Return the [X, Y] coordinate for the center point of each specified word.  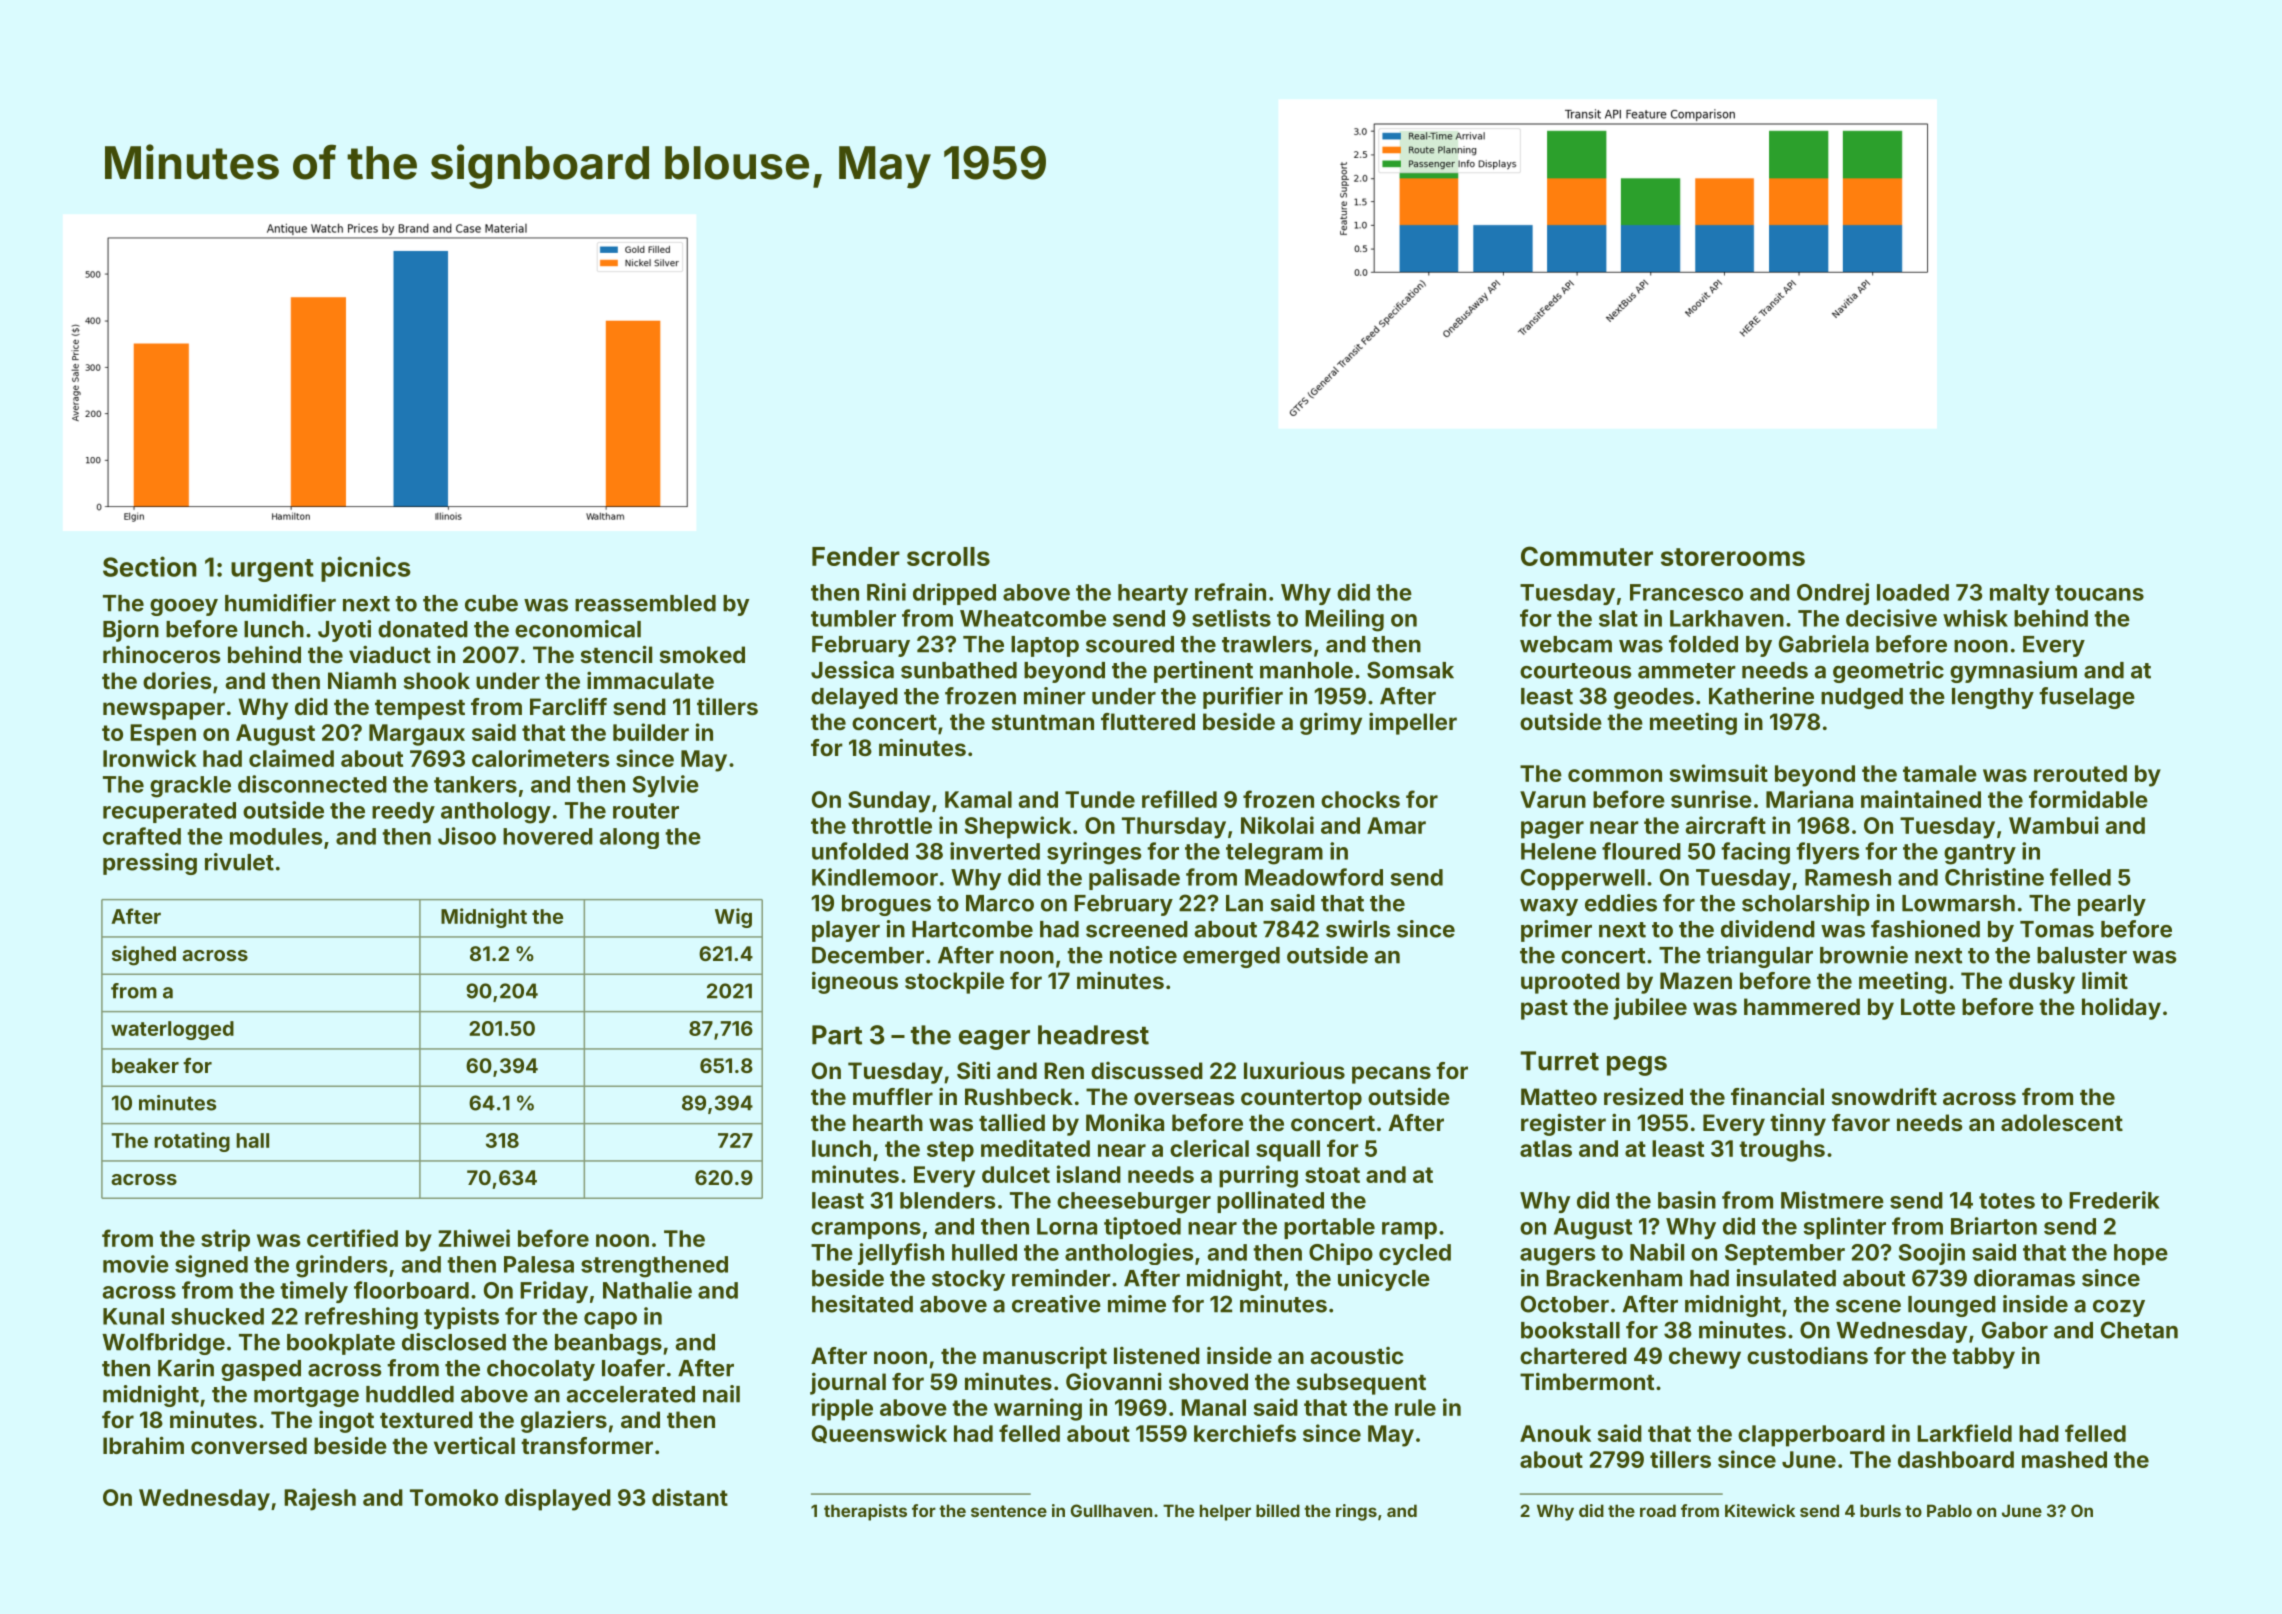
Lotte [1928, 1006]
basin [1687, 1200]
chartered [1573, 1355]
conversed [249, 1445]
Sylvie [666, 786]
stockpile [954, 982]
